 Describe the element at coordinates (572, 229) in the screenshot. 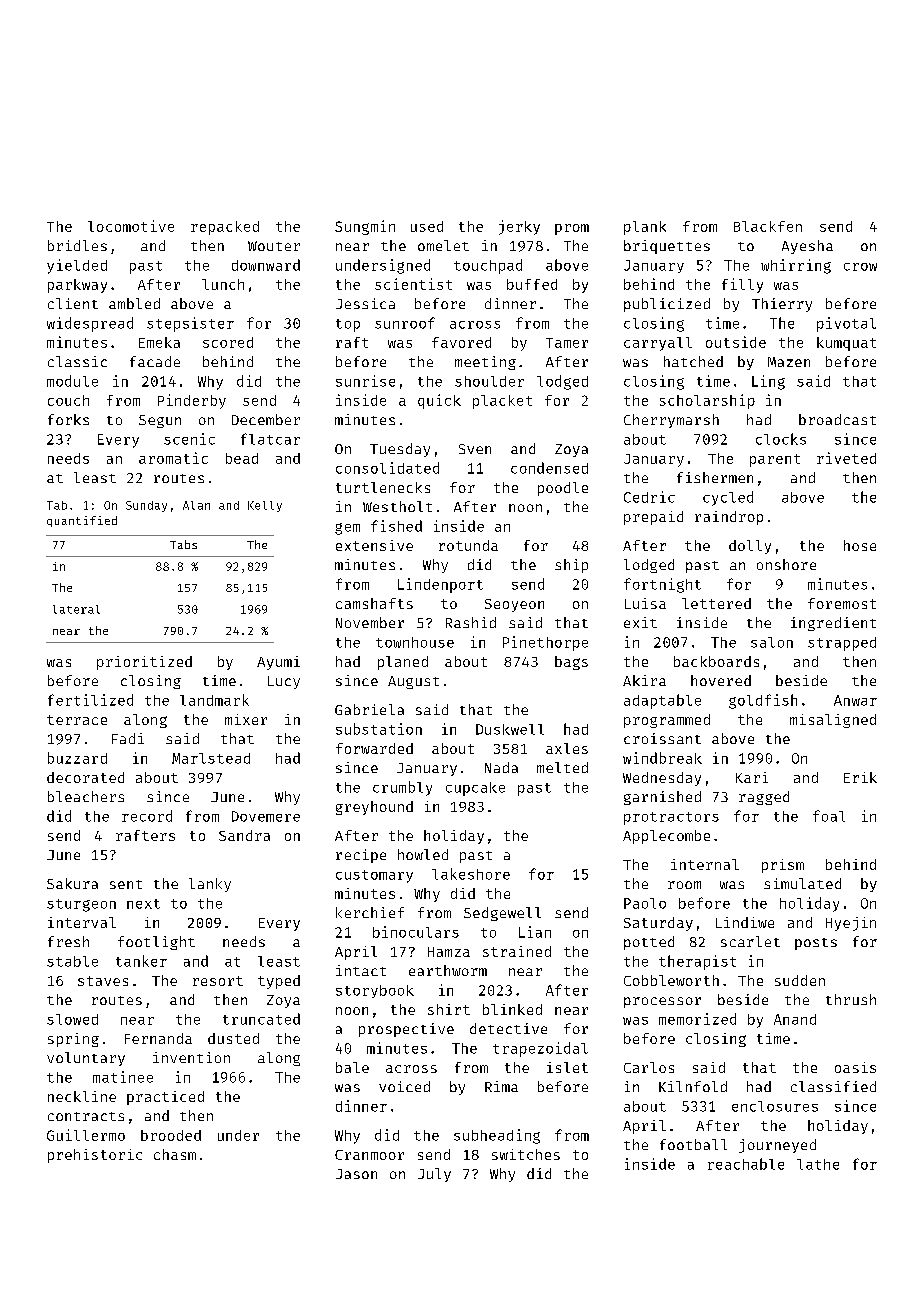

I see `prom` at that location.
